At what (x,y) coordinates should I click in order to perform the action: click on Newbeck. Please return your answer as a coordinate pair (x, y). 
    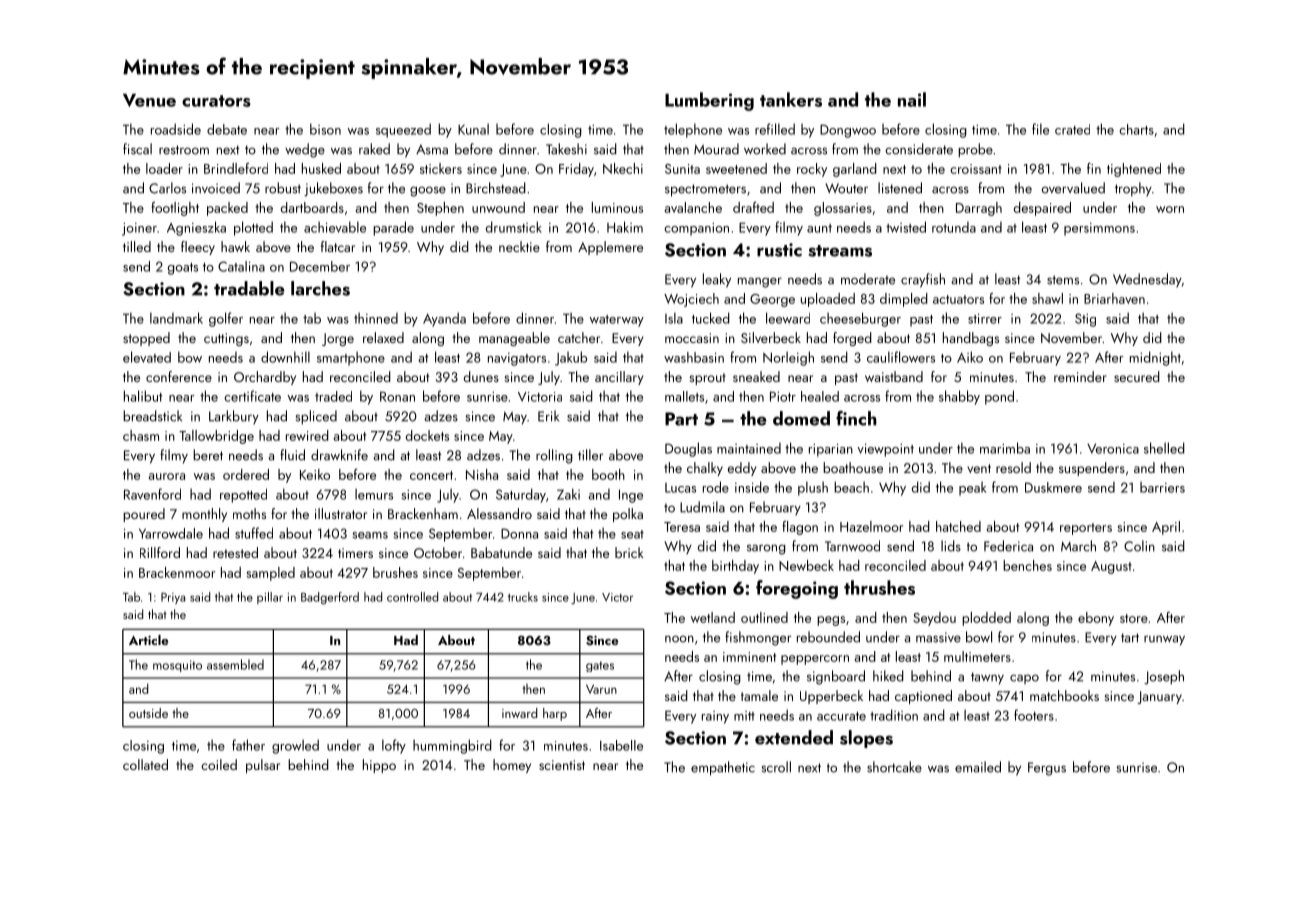
    Looking at the image, I should click on (806, 565).
